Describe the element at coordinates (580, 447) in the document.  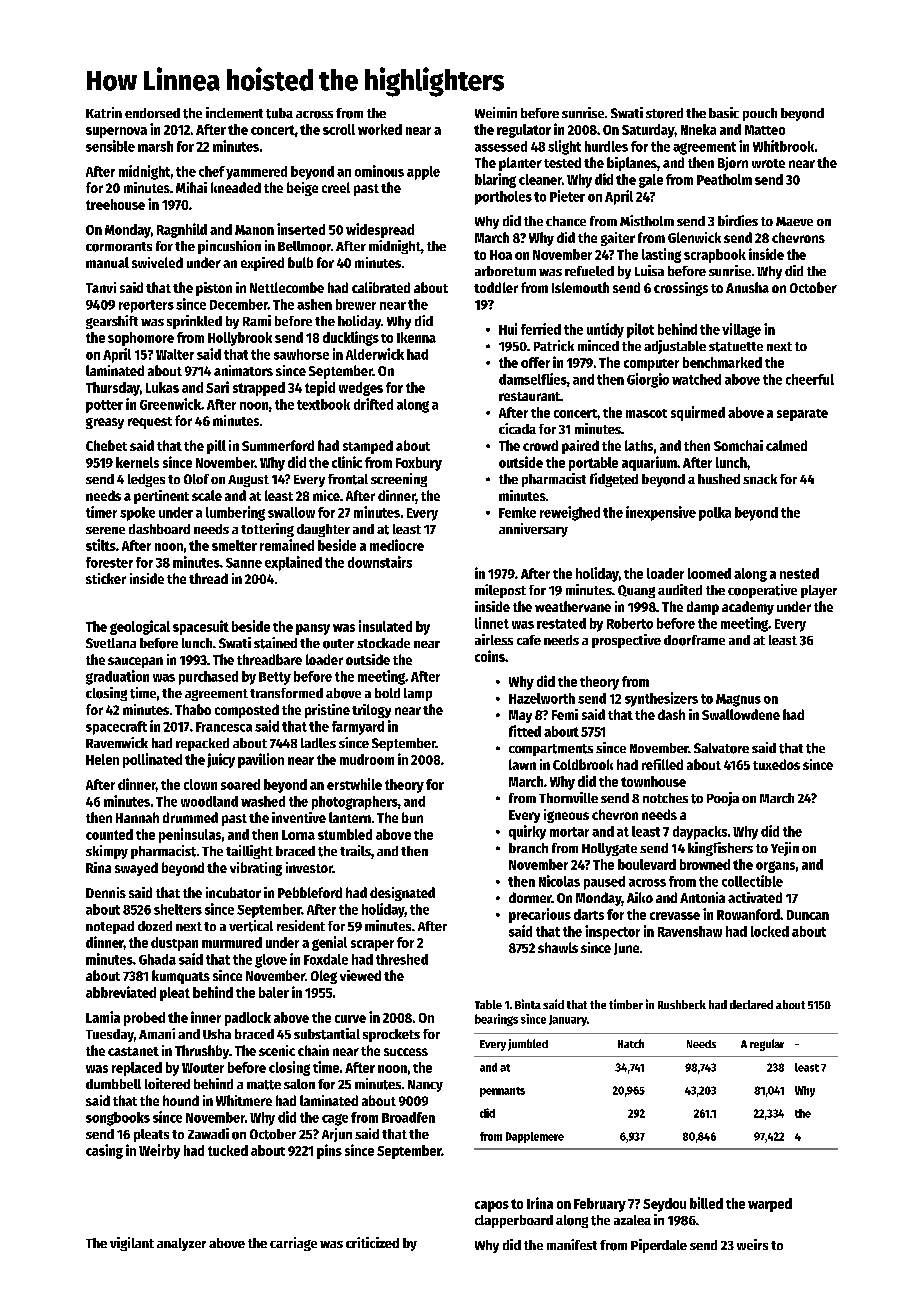
I see `paired` at that location.
